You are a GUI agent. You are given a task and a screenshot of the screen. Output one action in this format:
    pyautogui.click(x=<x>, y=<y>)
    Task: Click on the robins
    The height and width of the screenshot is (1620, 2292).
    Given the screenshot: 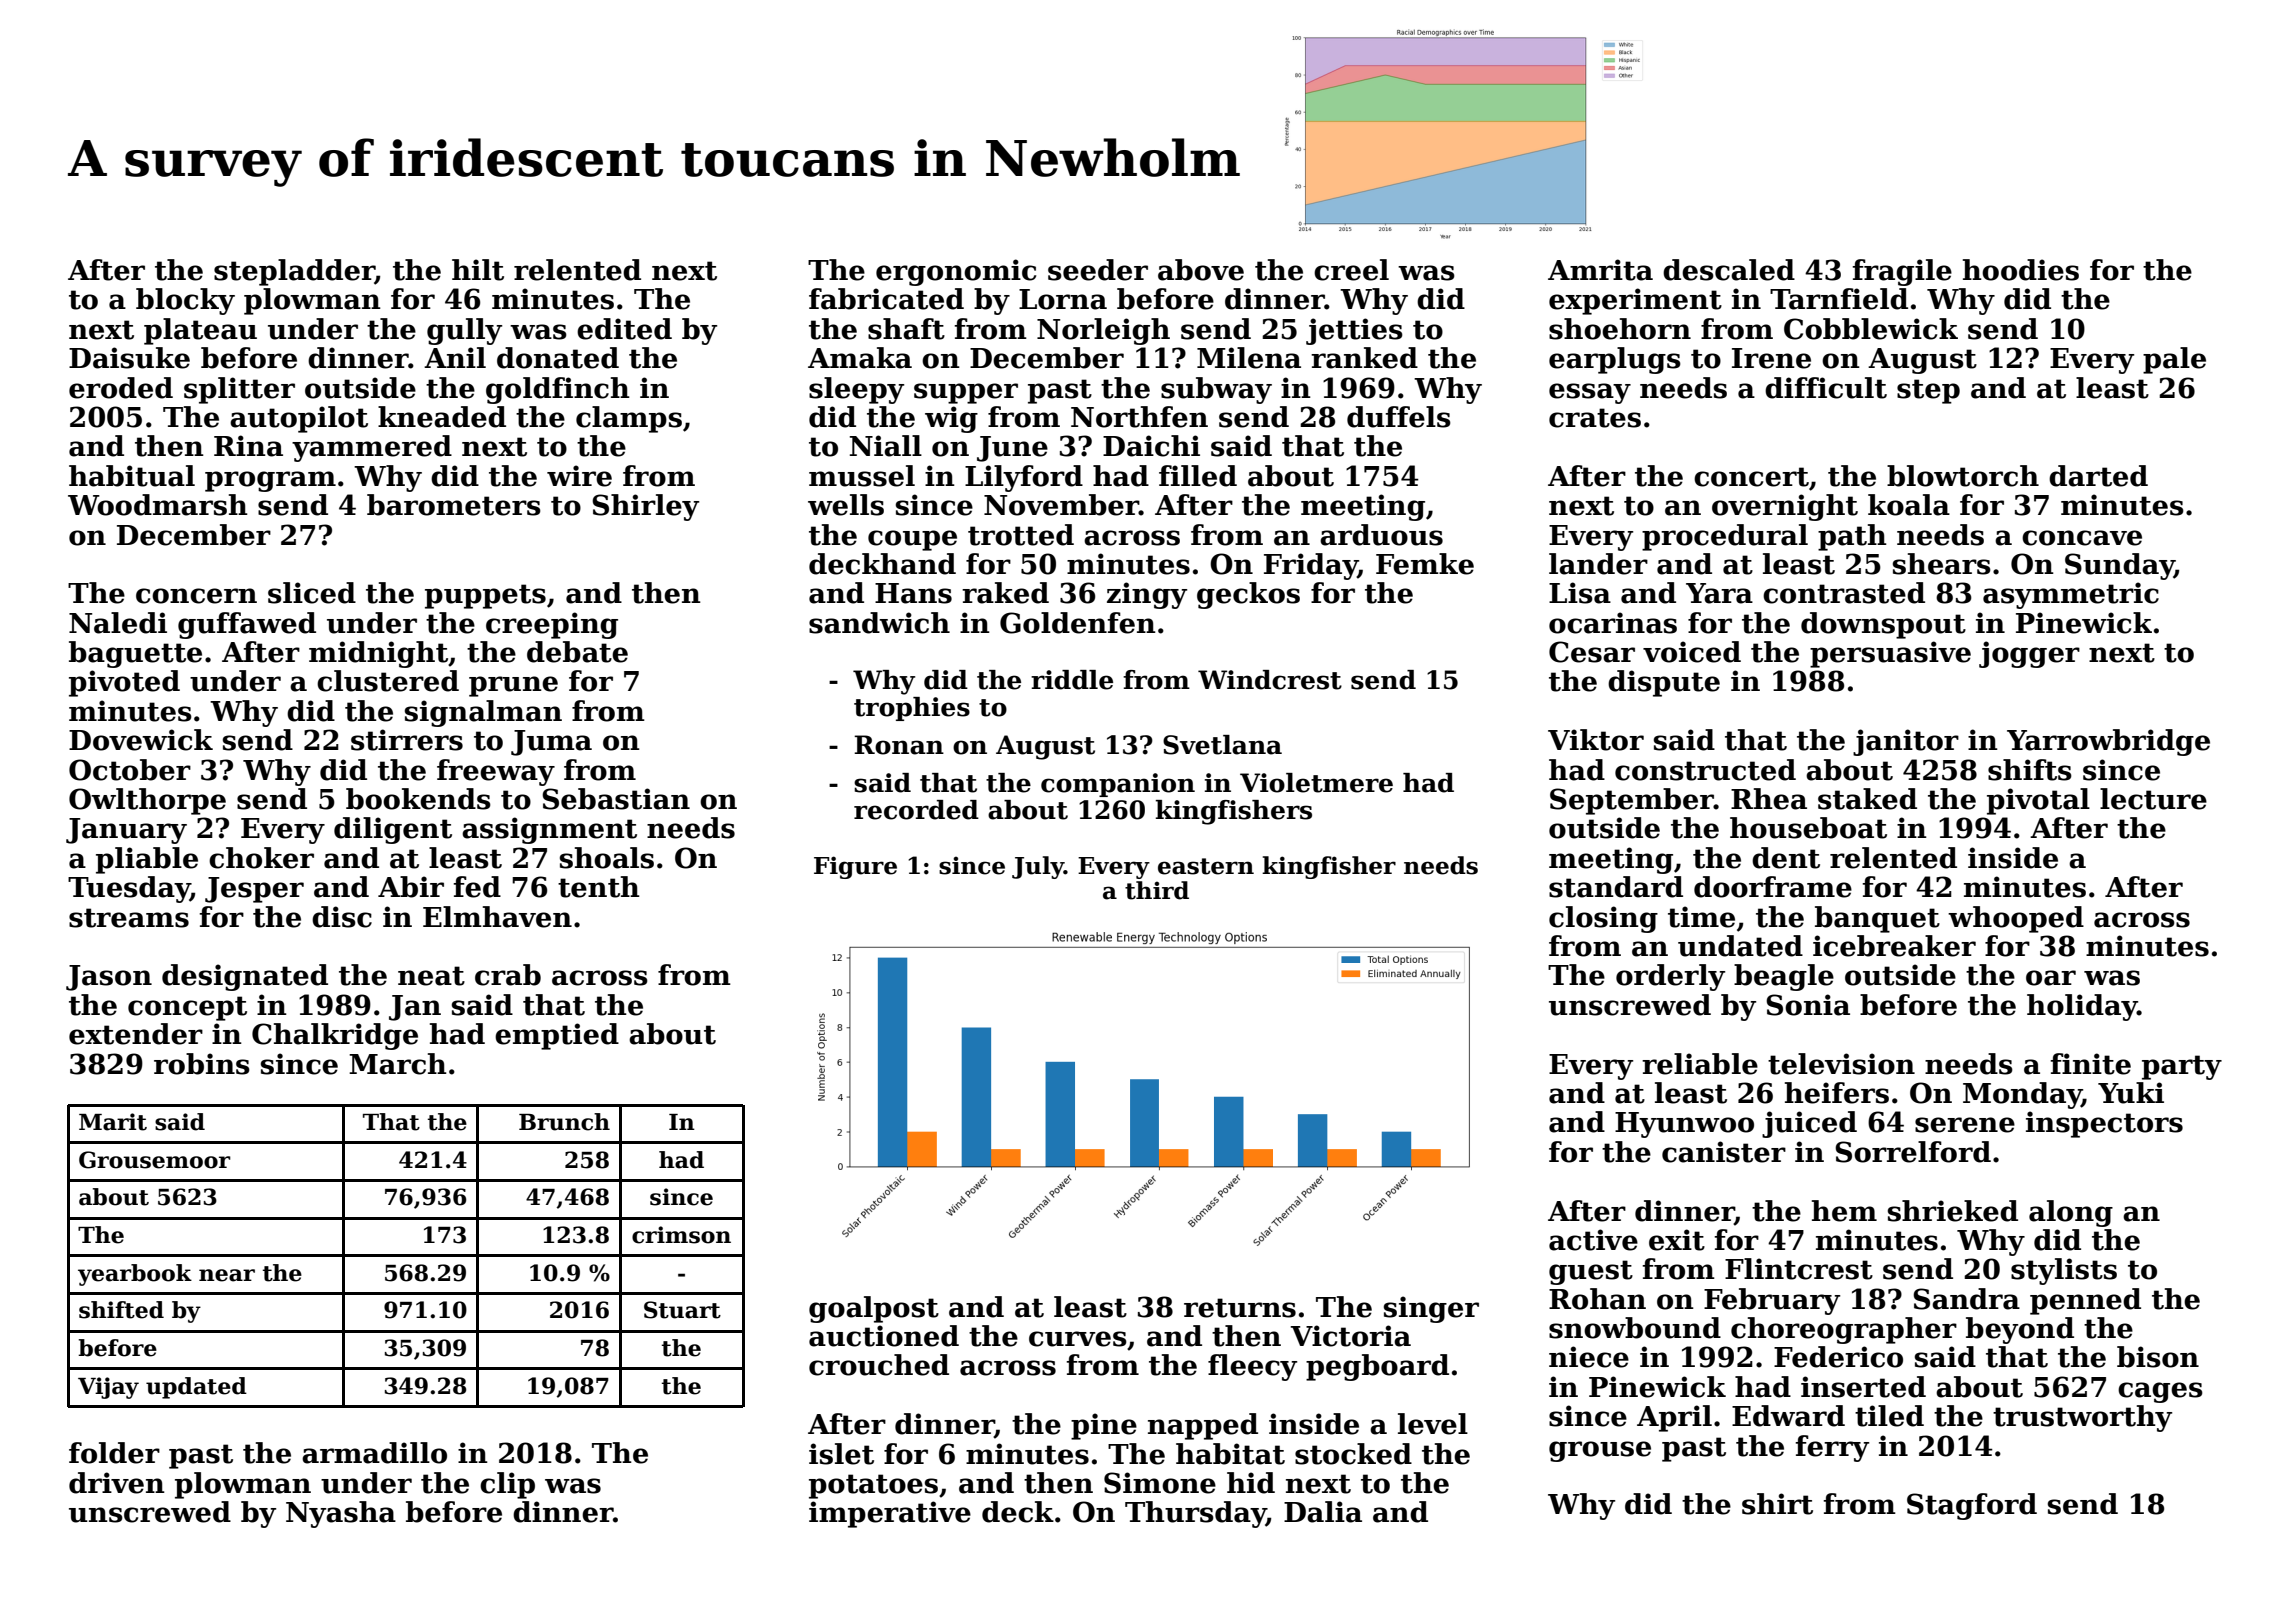 What is the action you would take?
    pyautogui.click(x=202, y=1064)
